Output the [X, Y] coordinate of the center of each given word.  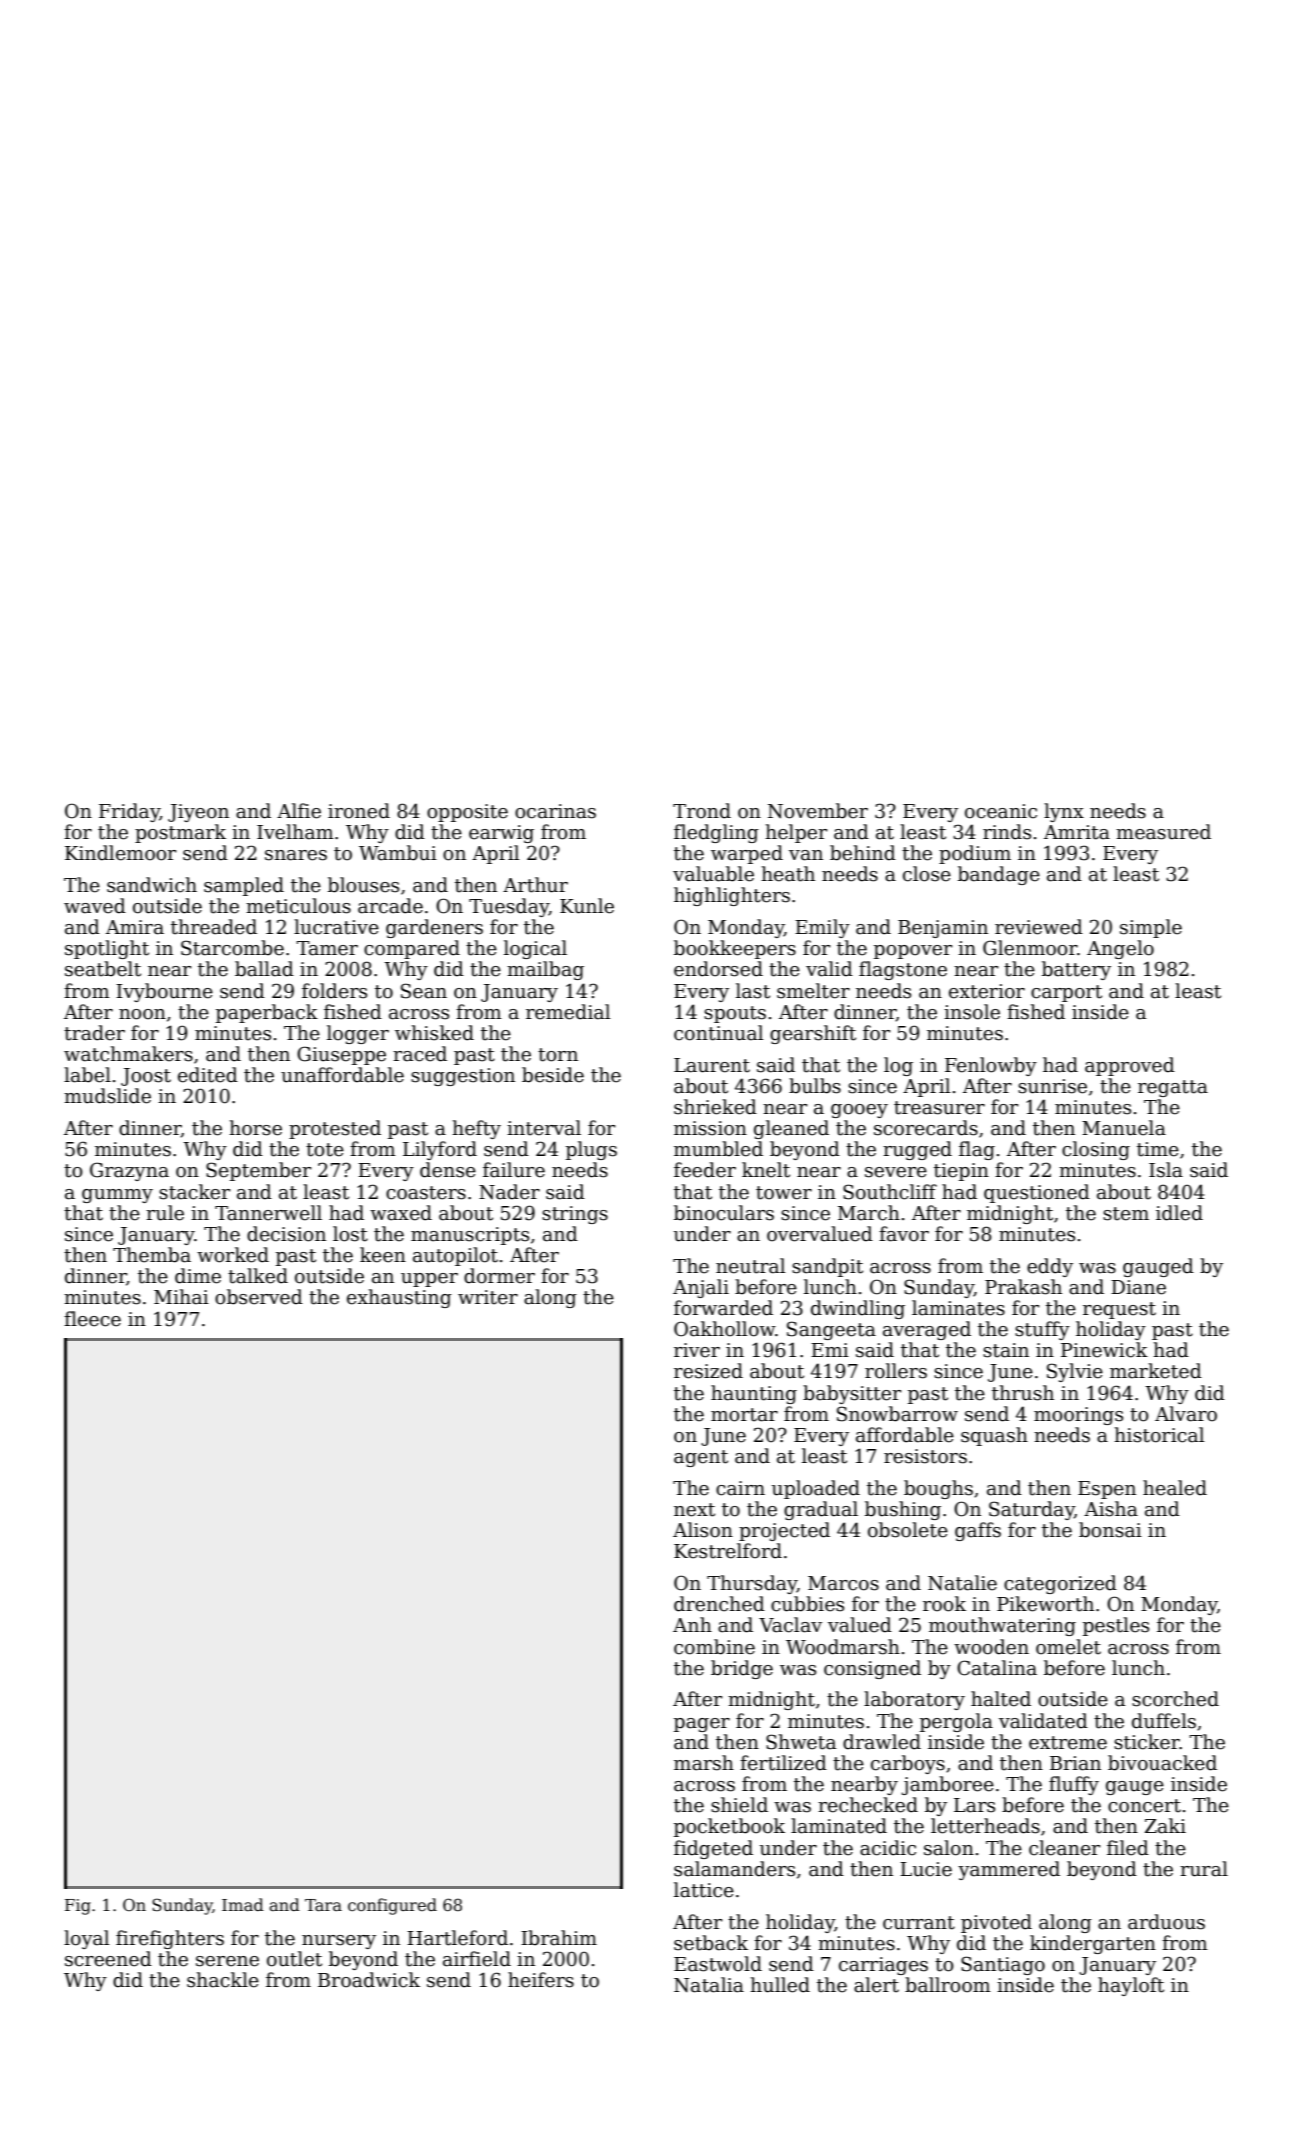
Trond [702, 811]
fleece [92, 1319]
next [694, 1510]
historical [1159, 1435]
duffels [1164, 1721]
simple [1151, 928]
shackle [223, 1980]
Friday [129, 812]
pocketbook [729, 1827]
